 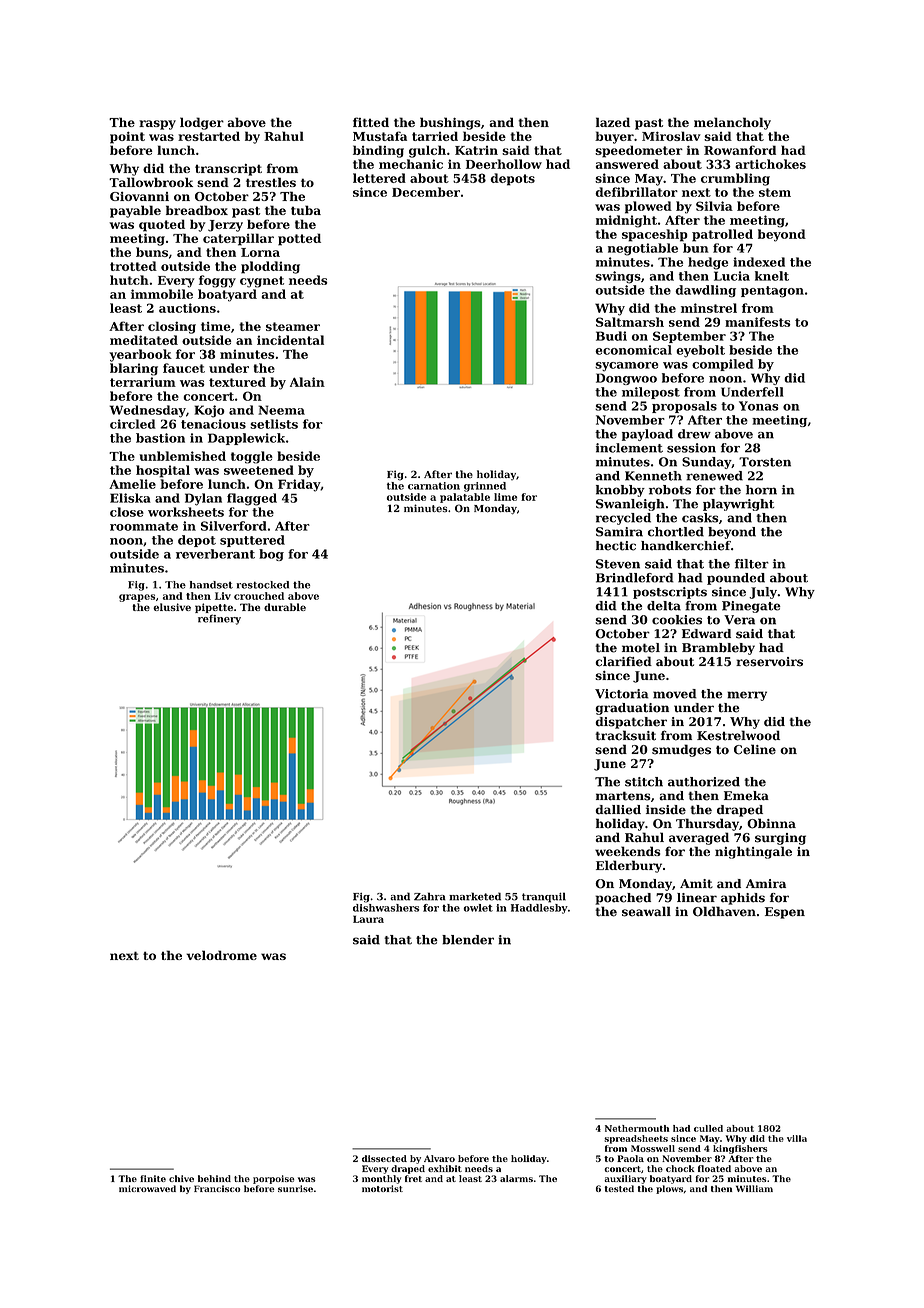 I want to click on lodger, so click(x=202, y=123).
